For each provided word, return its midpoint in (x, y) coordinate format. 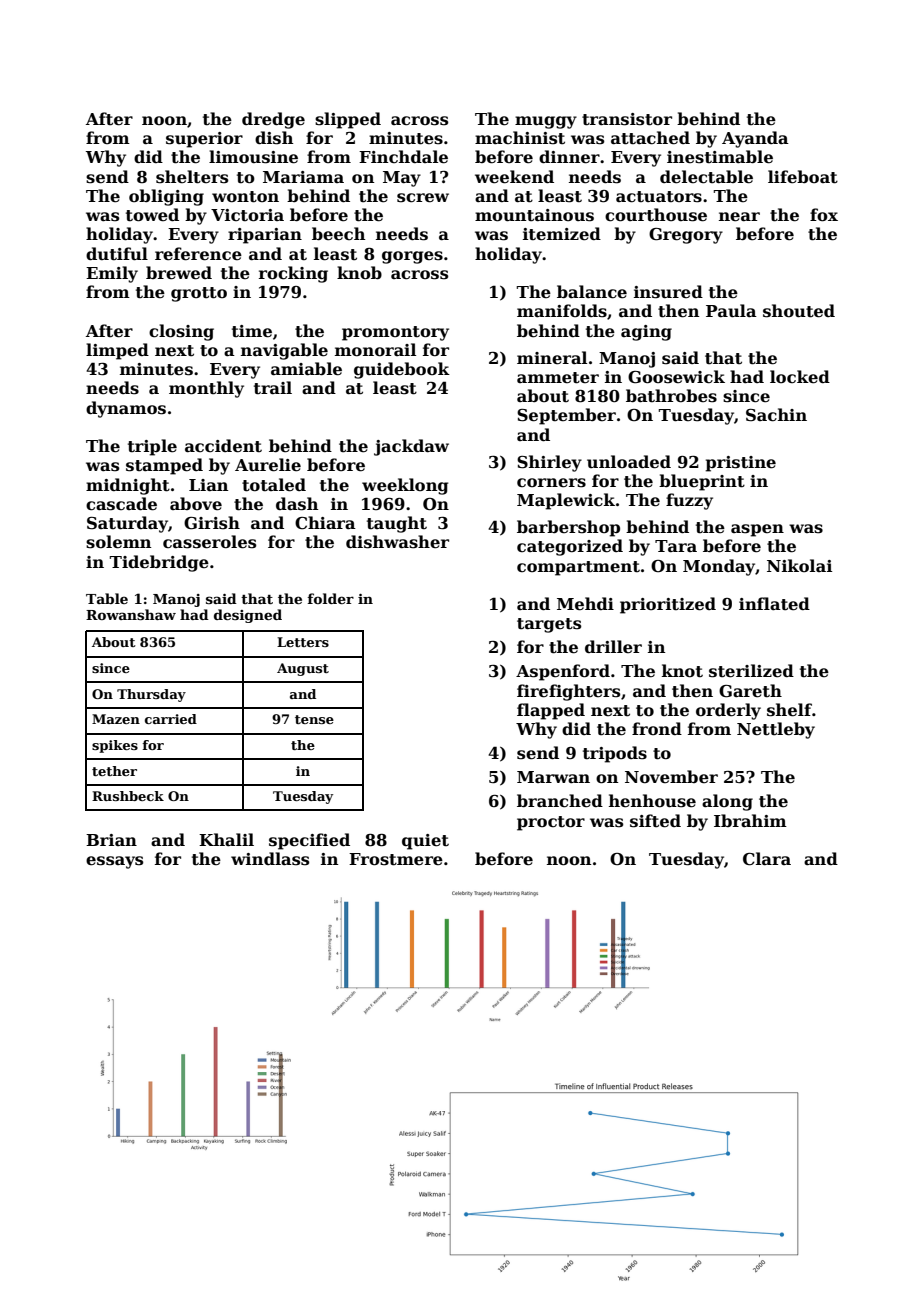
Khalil (226, 839)
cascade (121, 504)
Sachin (776, 415)
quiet (425, 842)
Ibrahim (750, 820)
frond (657, 728)
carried (171, 719)
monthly (206, 389)
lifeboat (803, 177)
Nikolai (799, 565)
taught (397, 524)
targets (549, 625)
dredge (273, 120)
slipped (348, 120)
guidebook (402, 370)
